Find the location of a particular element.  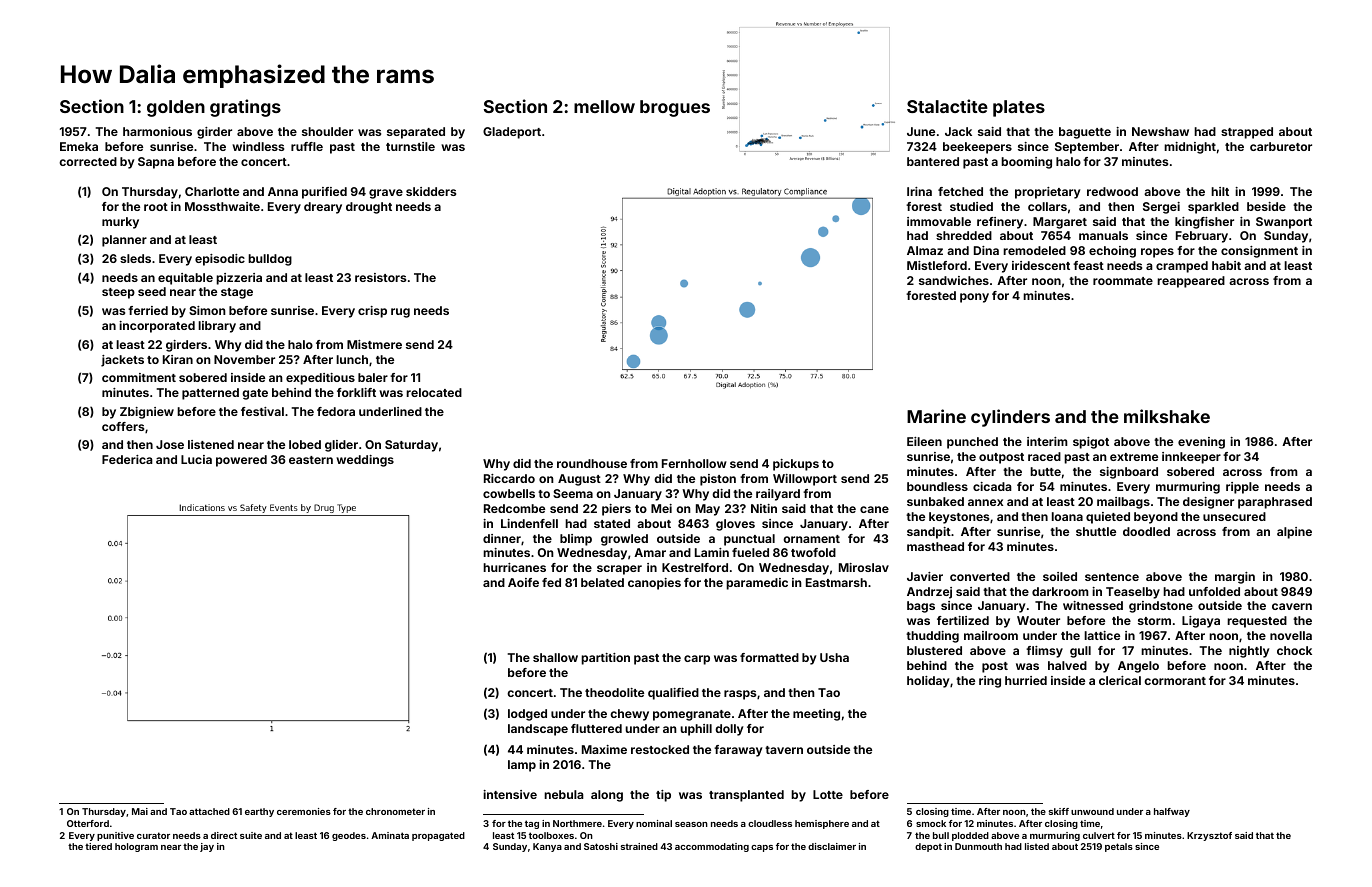

reappeared is located at coordinates (1191, 282).
